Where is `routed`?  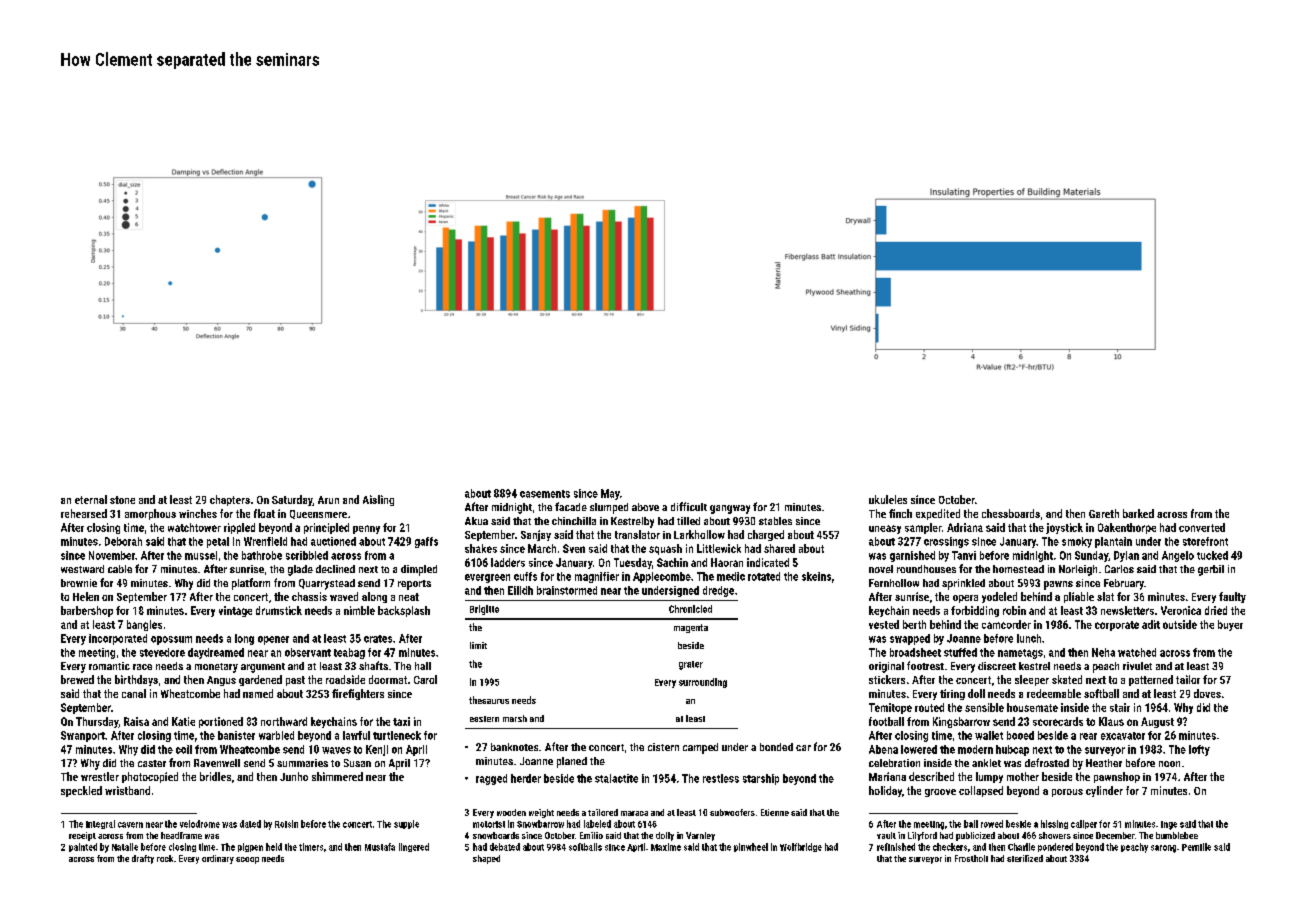 routed is located at coordinates (929, 707).
